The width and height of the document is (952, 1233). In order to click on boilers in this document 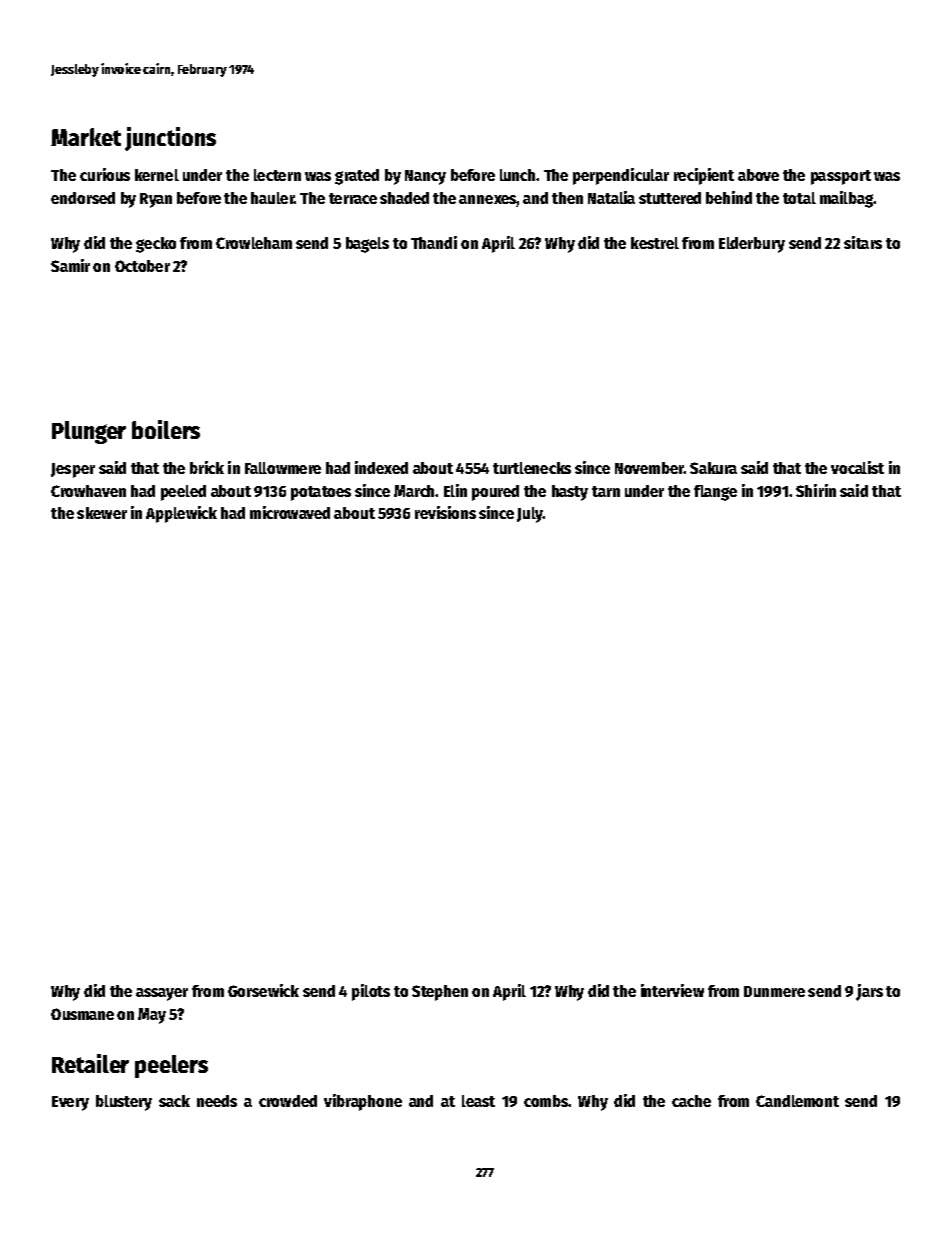, I will do `click(166, 429)`.
